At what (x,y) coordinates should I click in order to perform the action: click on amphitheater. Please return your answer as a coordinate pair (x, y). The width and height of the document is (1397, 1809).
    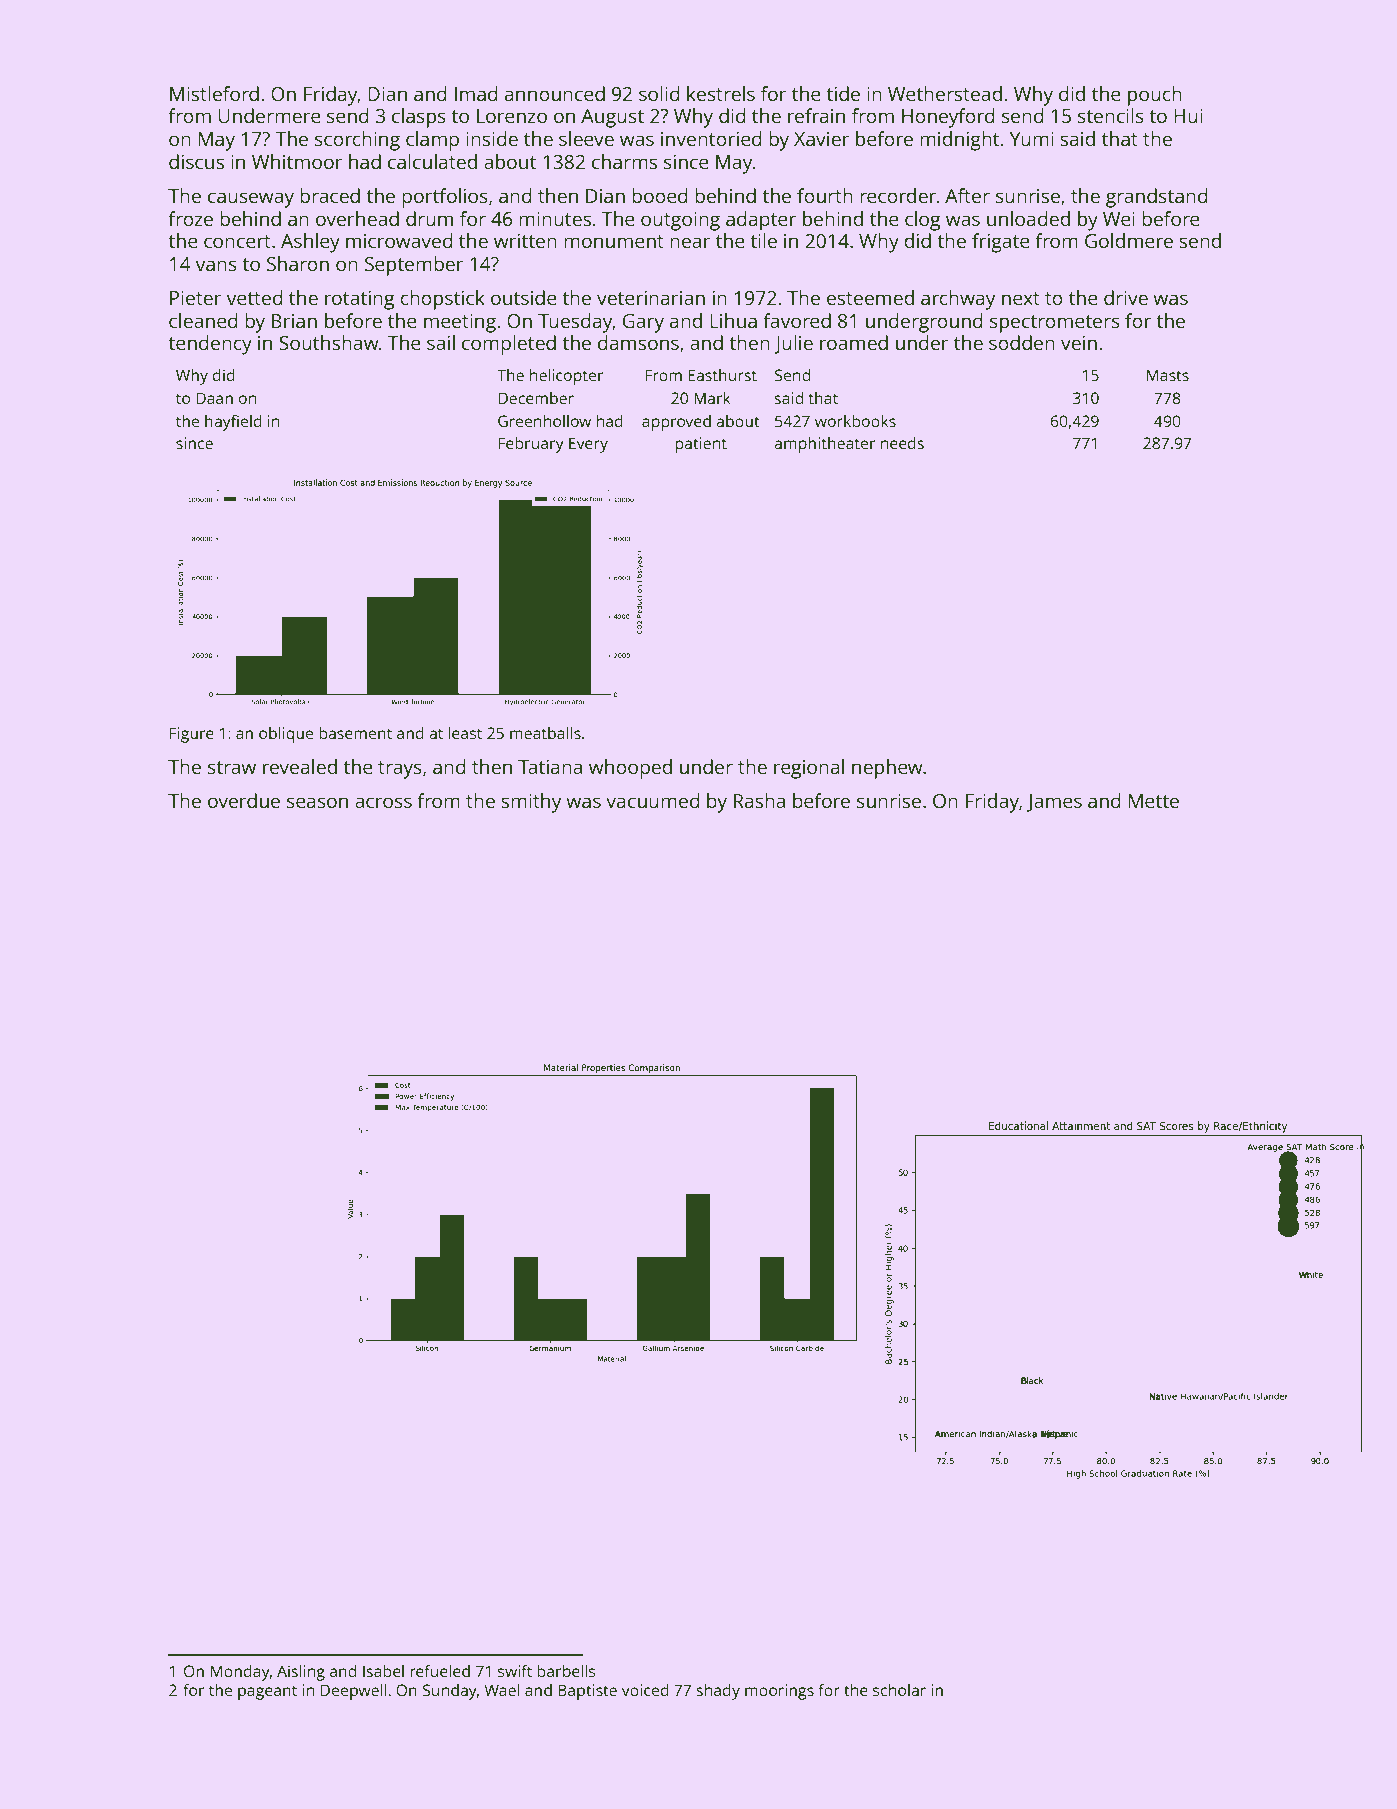
    Looking at the image, I should click on (824, 445).
